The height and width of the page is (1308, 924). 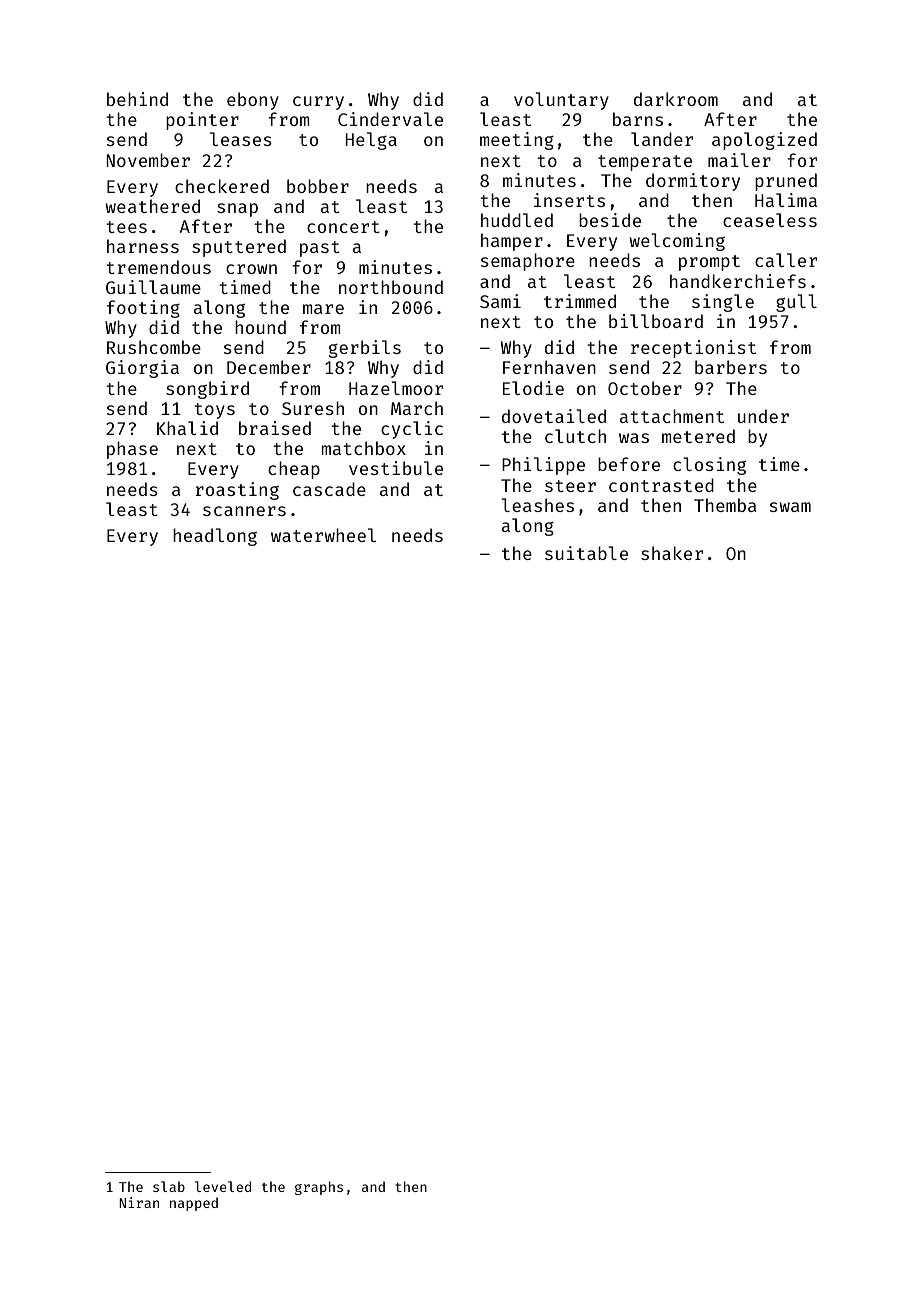 I want to click on Cindervale, so click(x=390, y=119).
